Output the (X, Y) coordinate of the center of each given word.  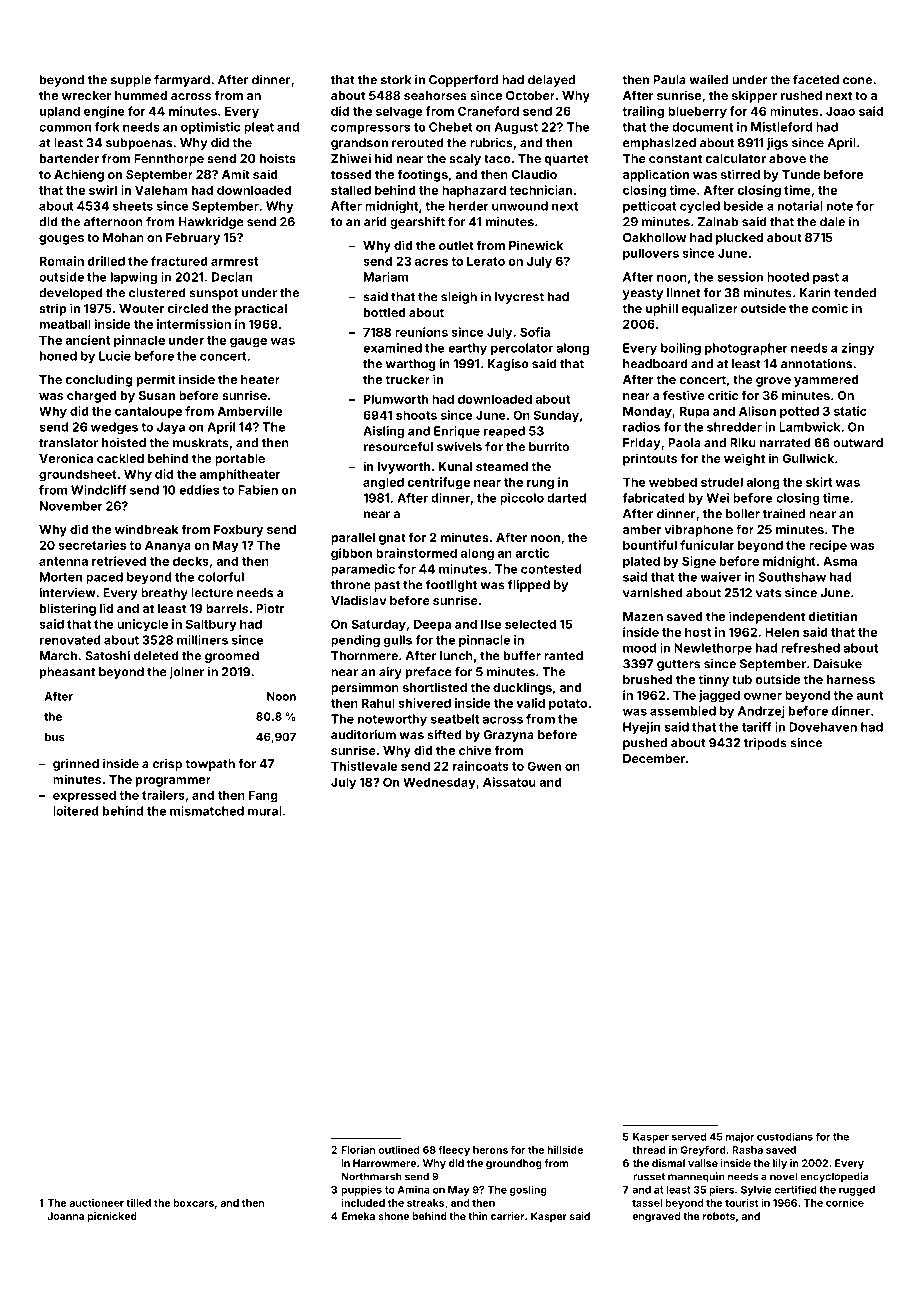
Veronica (66, 458)
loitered (76, 811)
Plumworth (396, 399)
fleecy (454, 1151)
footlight (451, 586)
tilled (138, 1203)
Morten (61, 577)
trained (784, 514)
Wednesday (439, 783)
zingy (858, 349)
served (689, 1137)
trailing (643, 112)
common (65, 128)
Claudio (534, 174)
